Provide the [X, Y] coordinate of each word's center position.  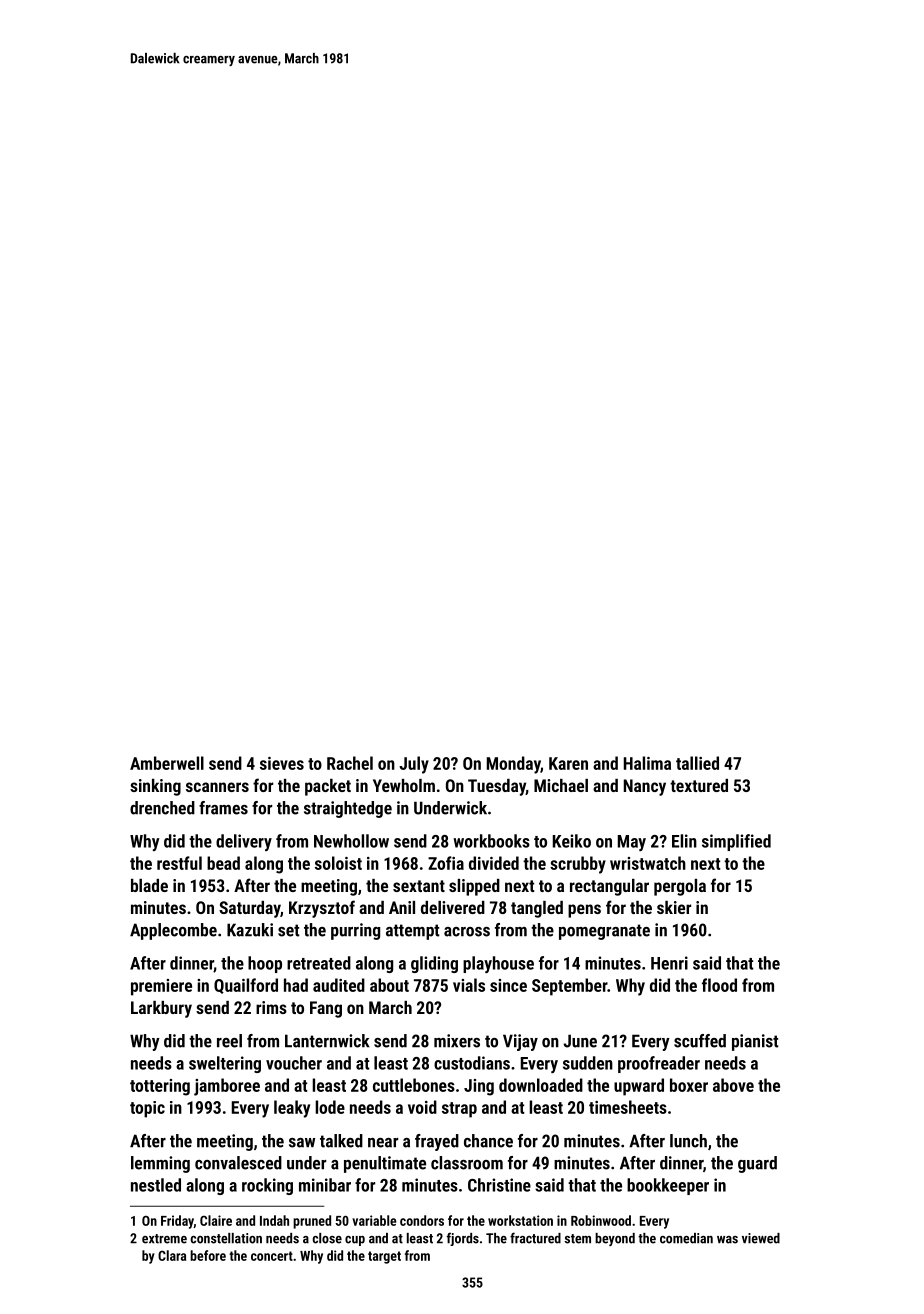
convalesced [238, 1163]
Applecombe [173, 931]
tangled [537, 909]
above [733, 1085]
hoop [265, 964]
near [383, 1143]
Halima [647, 763]
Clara [172, 1255]
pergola [680, 887]
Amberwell [167, 763]
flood [719, 985]
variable [374, 1220]
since [508, 985]
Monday [514, 765]
